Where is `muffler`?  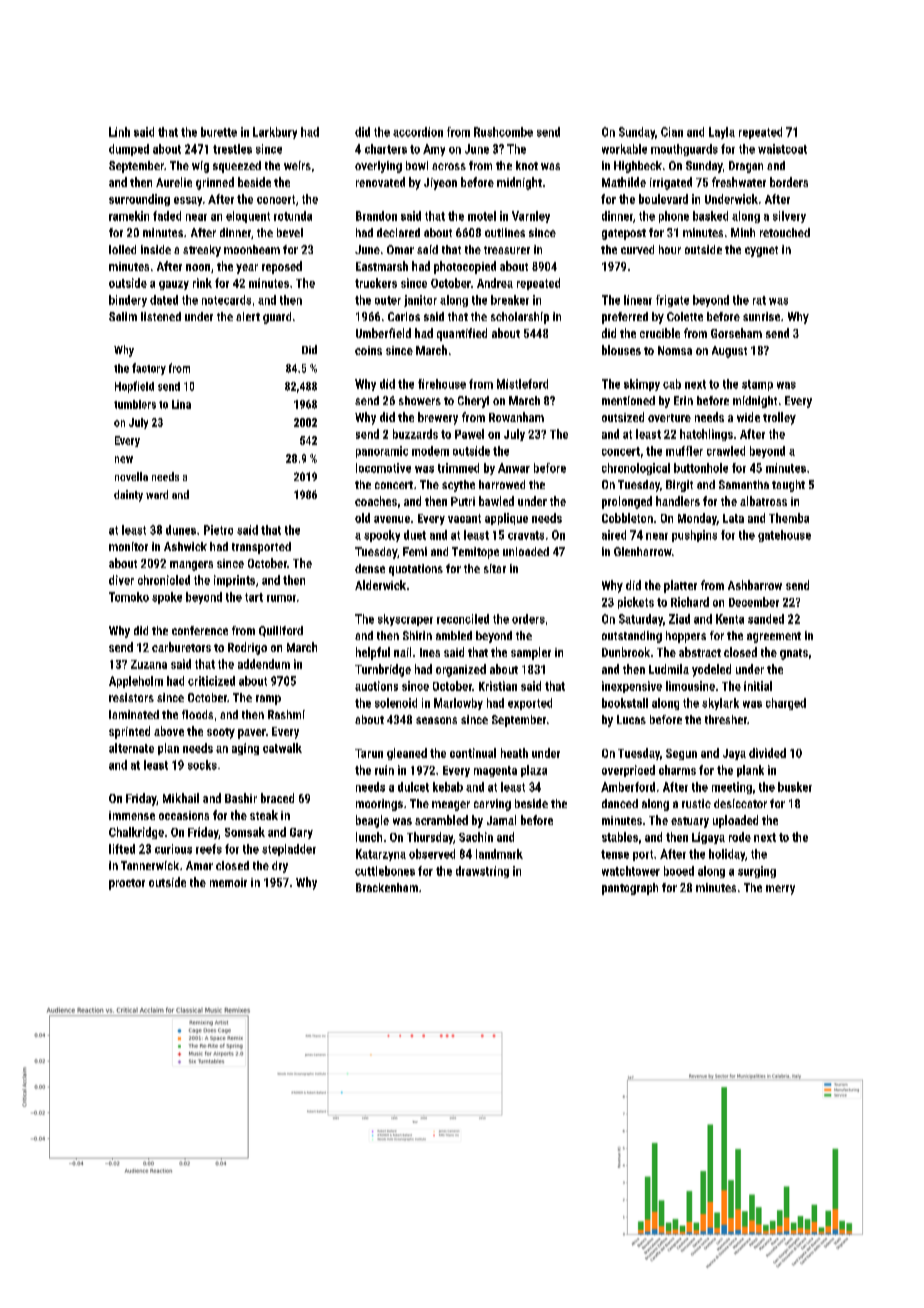
muffler is located at coordinates (684, 451).
